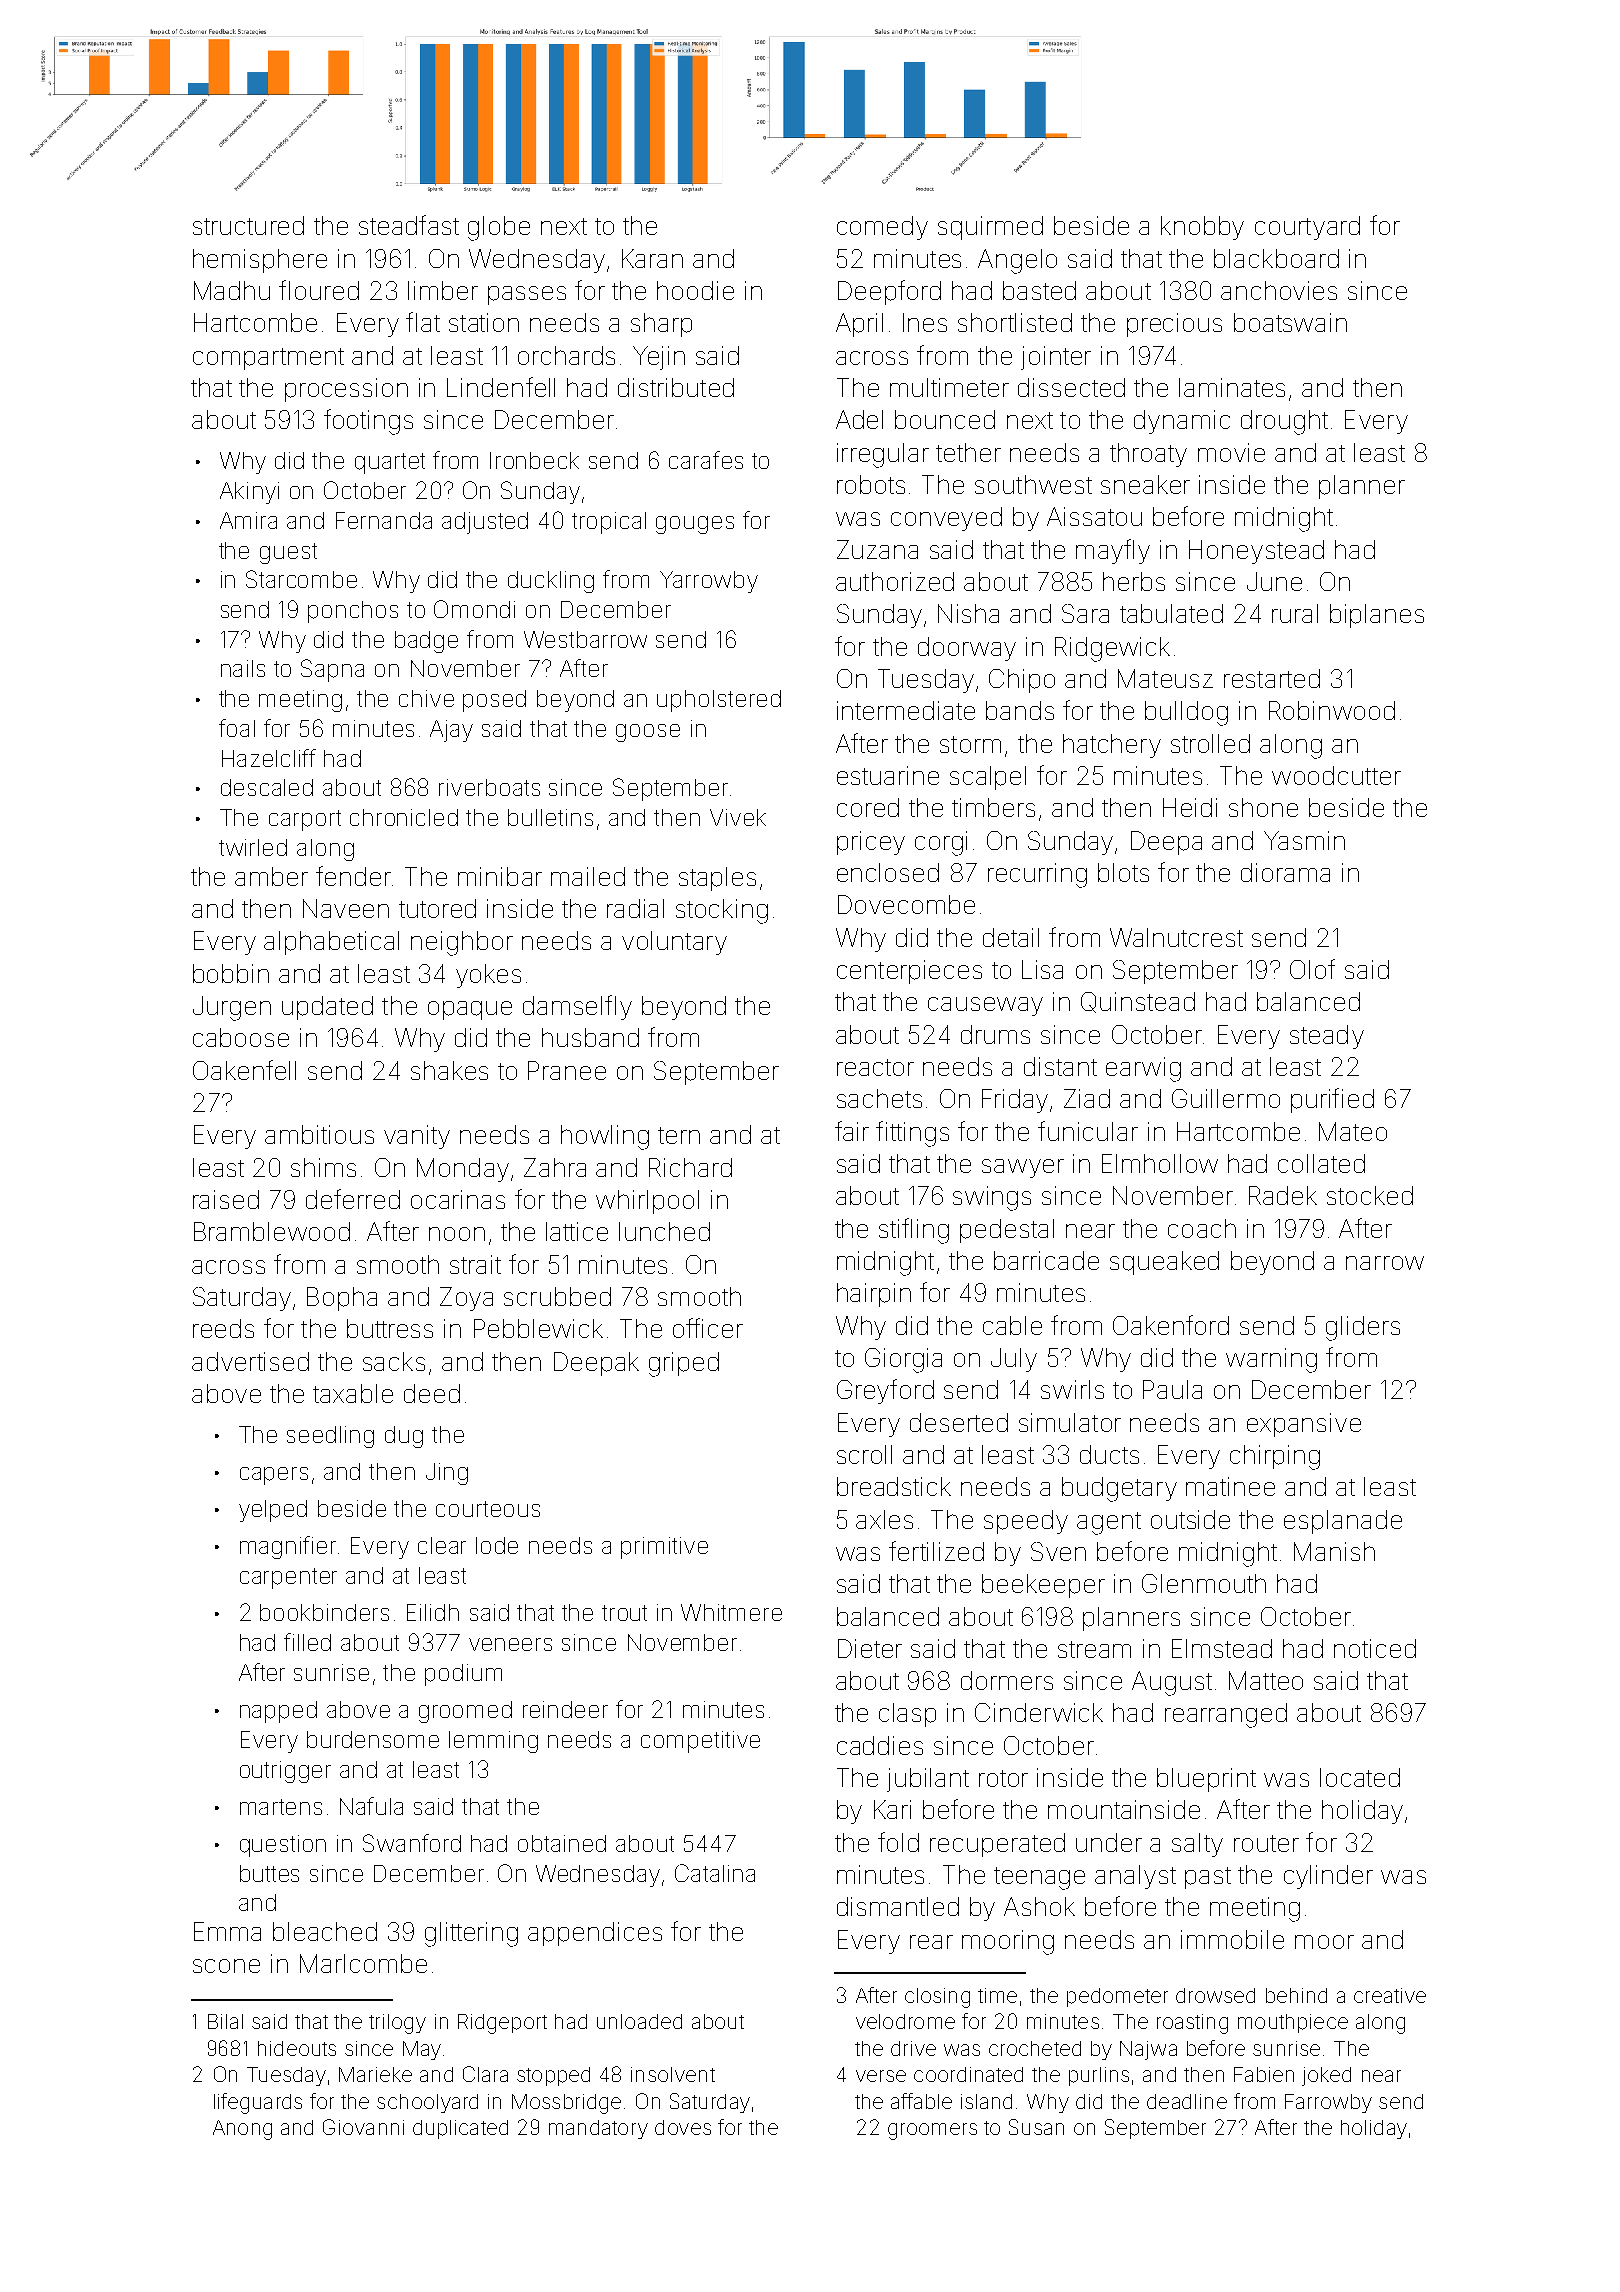 The image size is (1620, 2292). What do you see at coordinates (1328, 2103) in the image?
I see `Farrowby` at bounding box center [1328, 2103].
